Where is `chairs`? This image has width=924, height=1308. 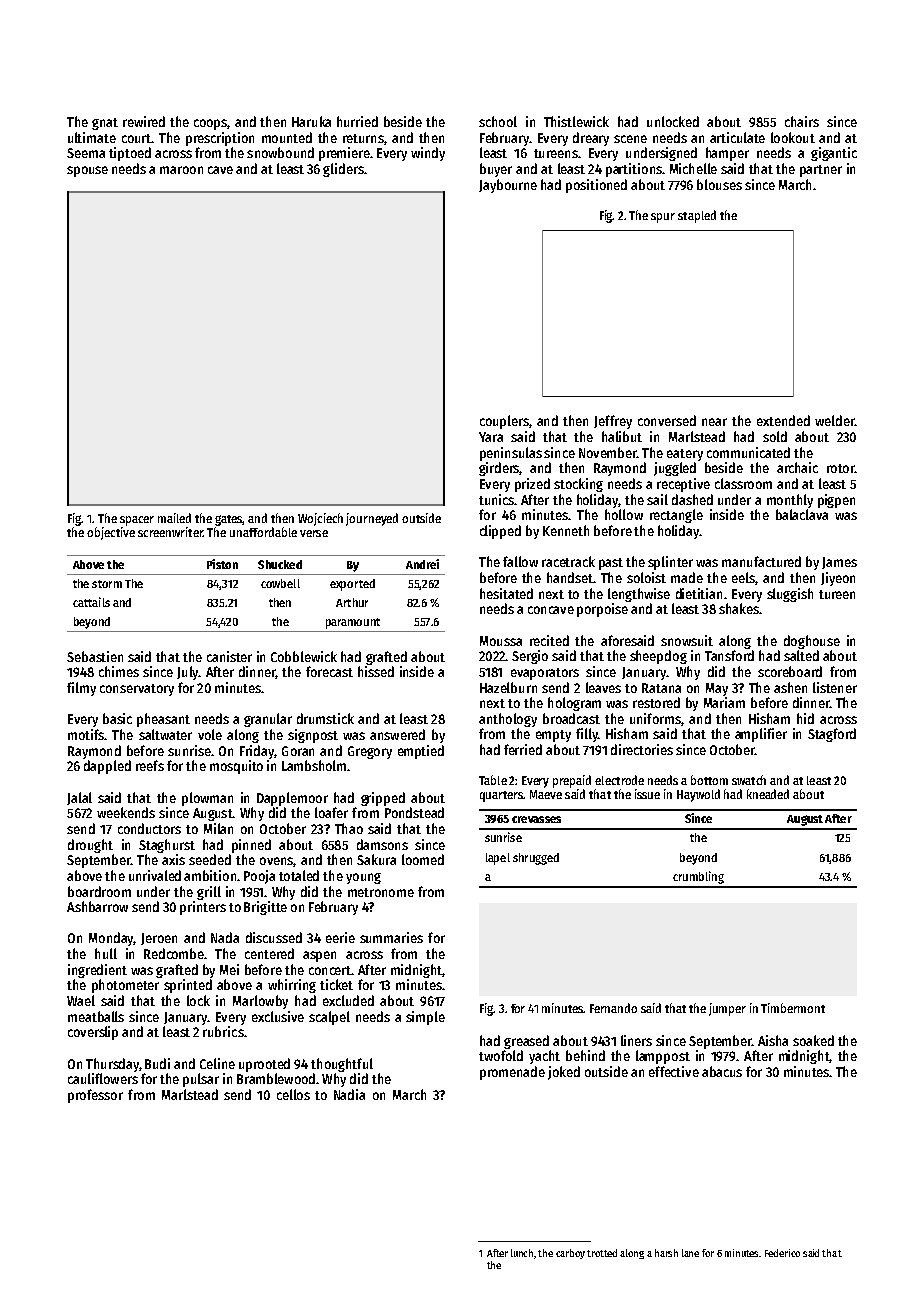
chairs is located at coordinates (802, 121).
